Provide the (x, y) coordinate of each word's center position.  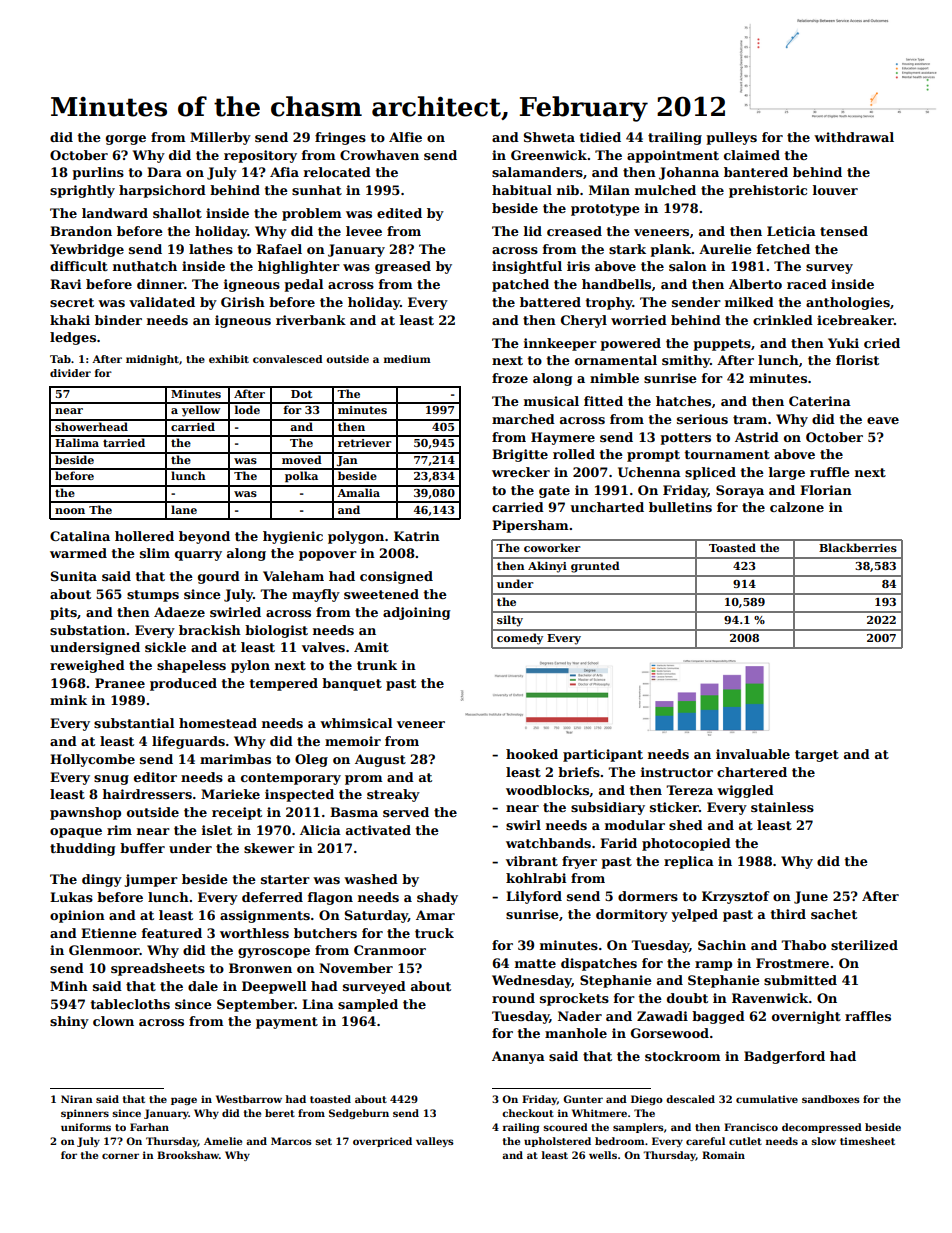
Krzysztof (736, 897)
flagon (330, 898)
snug (111, 780)
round (513, 998)
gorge (126, 140)
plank (671, 250)
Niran (77, 1099)
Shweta (549, 137)
